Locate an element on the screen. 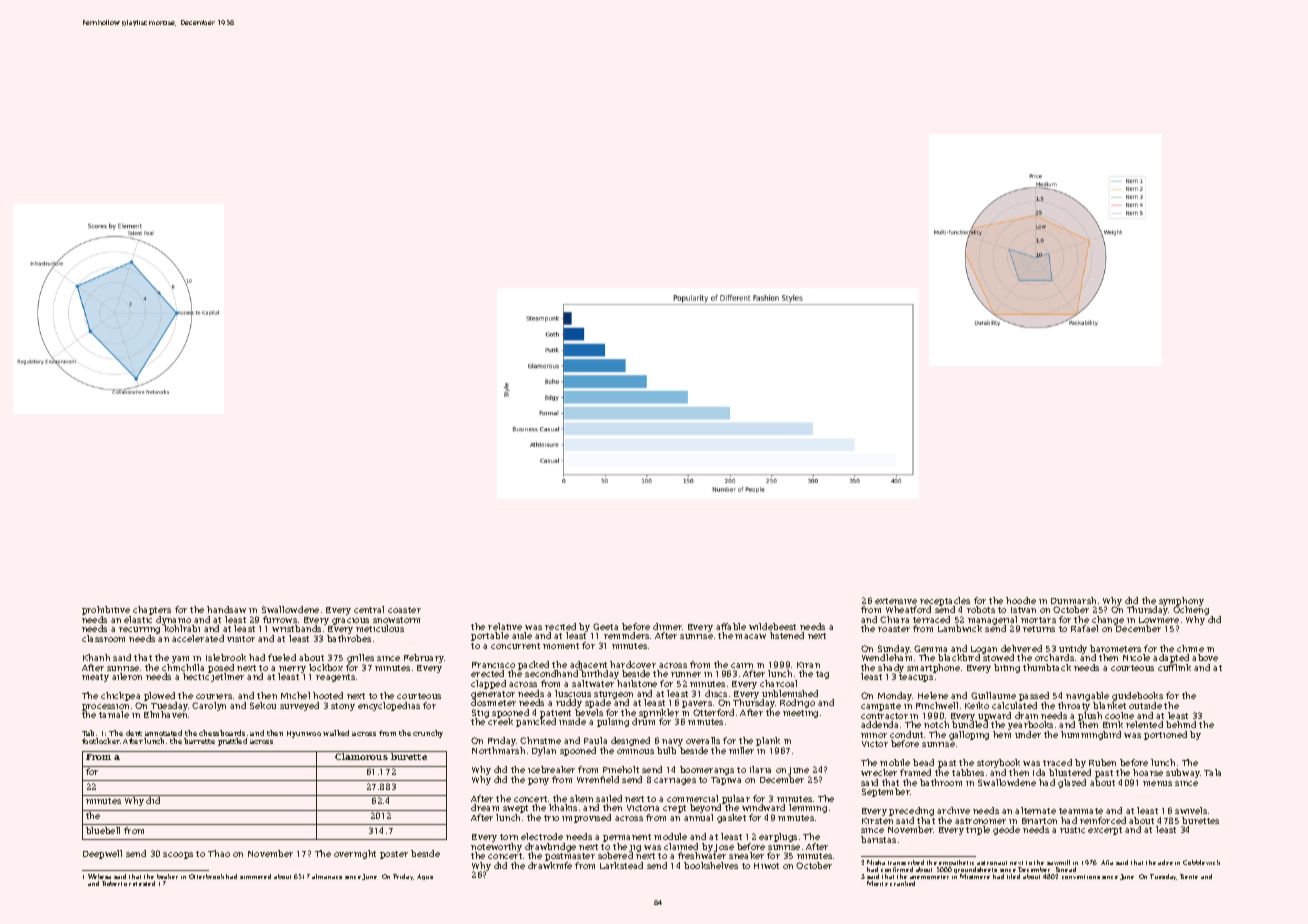 The height and width of the screenshot is (924, 1308). extensive is located at coordinates (896, 601).
